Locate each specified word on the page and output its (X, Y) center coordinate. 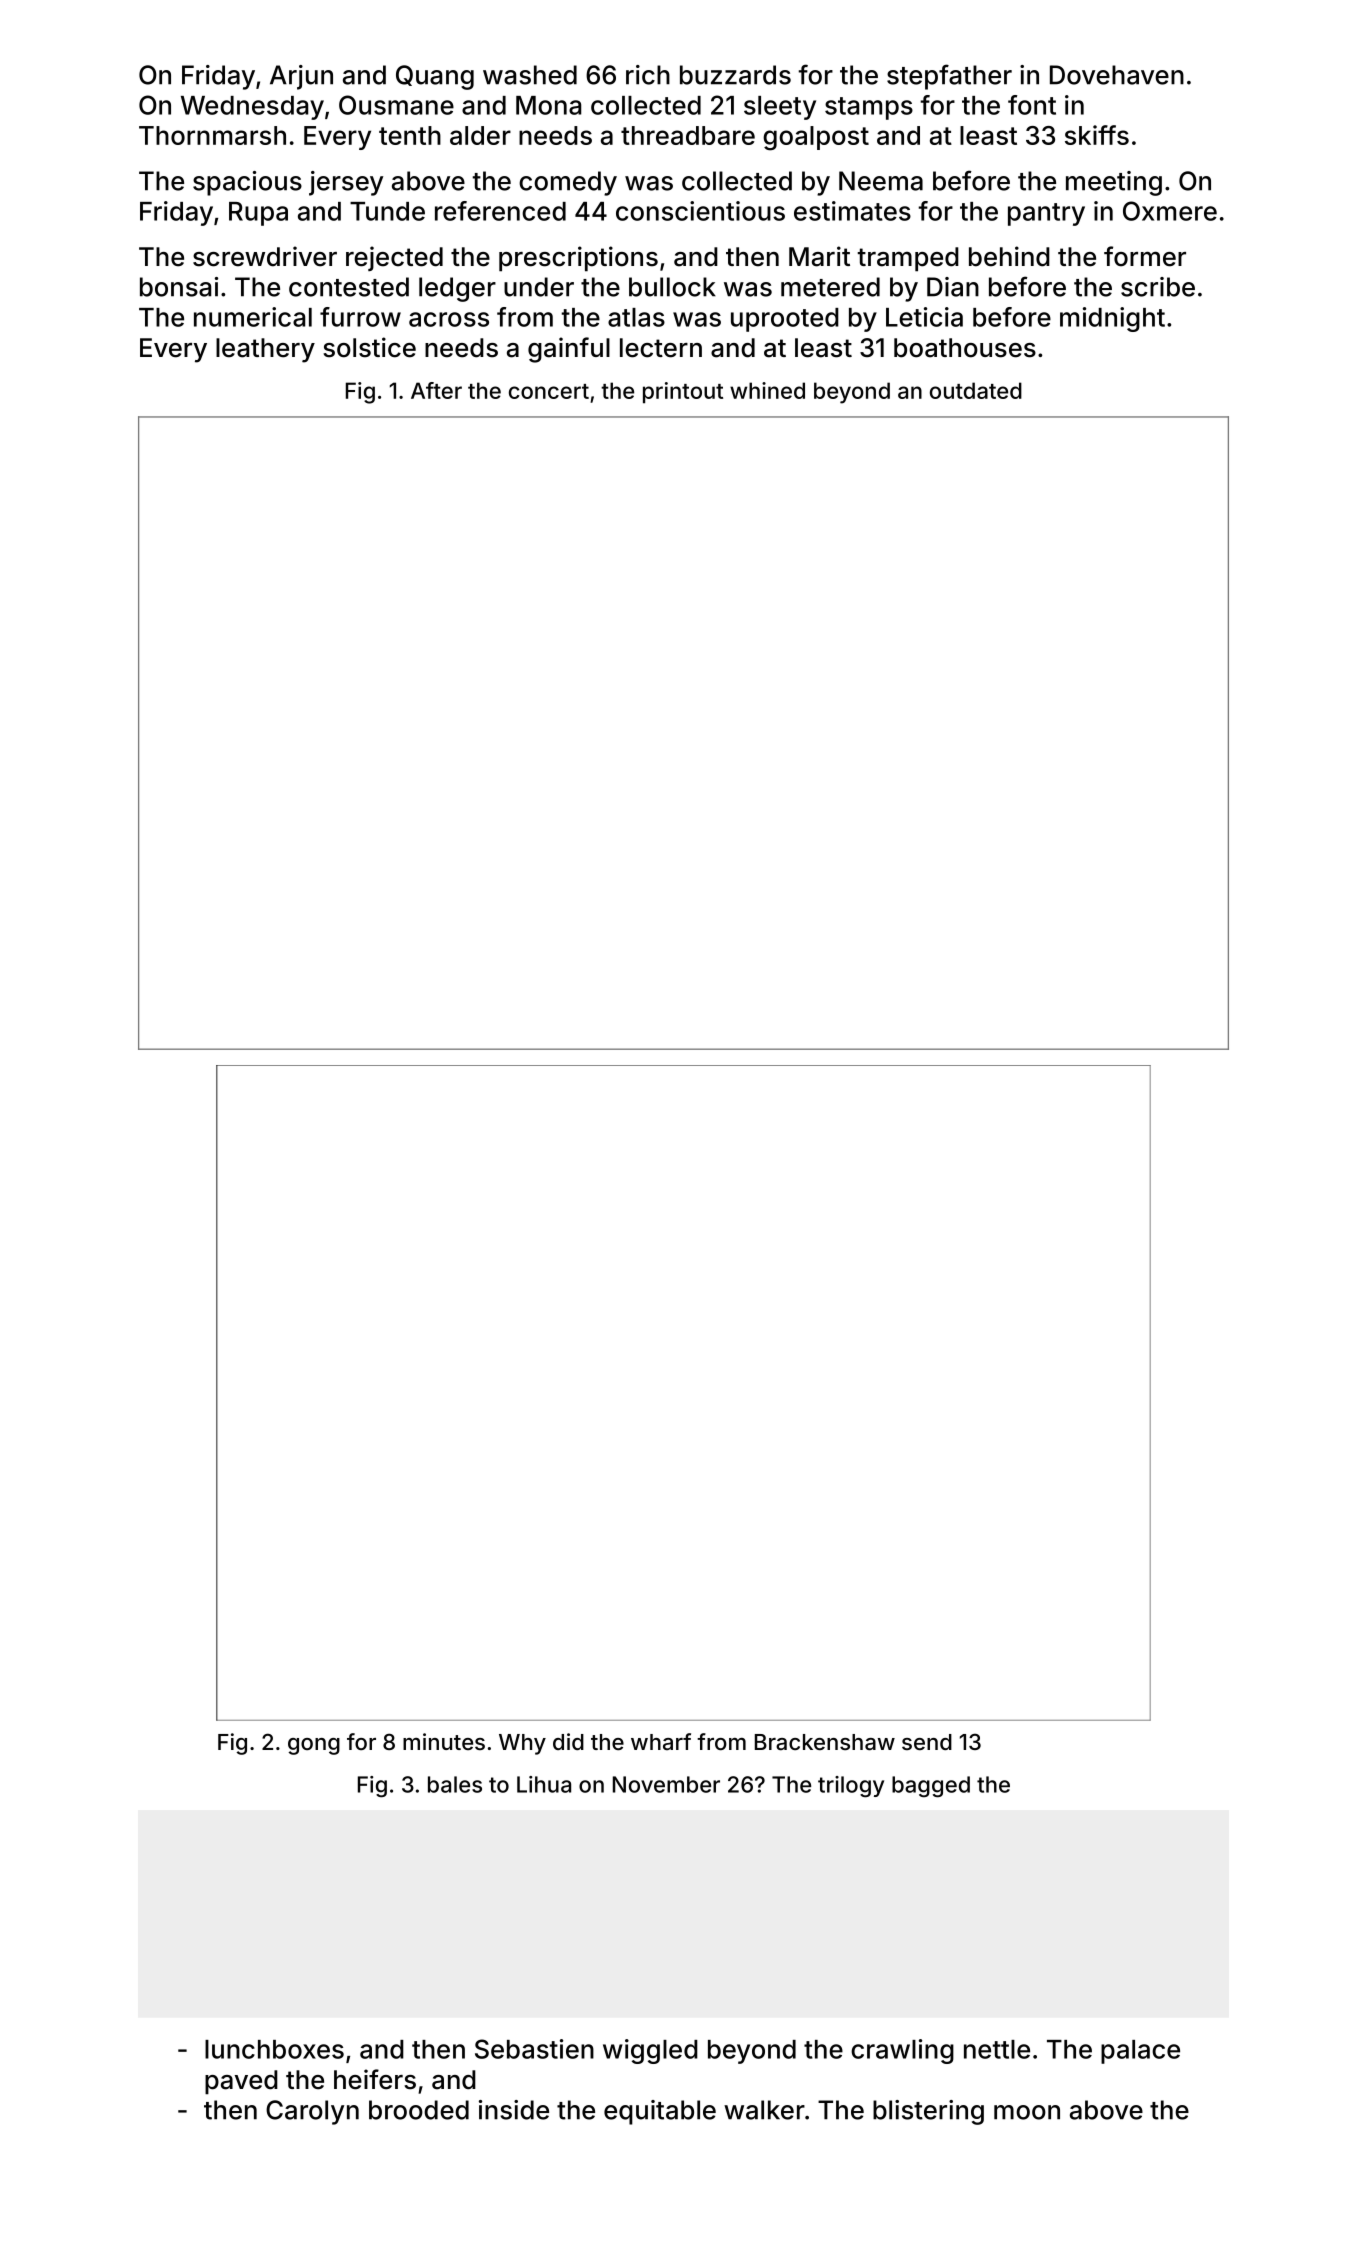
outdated (976, 390)
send (927, 1742)
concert (549, 391)
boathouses (965, 348)
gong (314, 1746)
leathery (265, 350)
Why (522, 1744)
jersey (346, 183)
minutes (444, 1741)
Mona (548, 105)
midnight (1112, 319)
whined (767, 390)
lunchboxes (274, 2049)
